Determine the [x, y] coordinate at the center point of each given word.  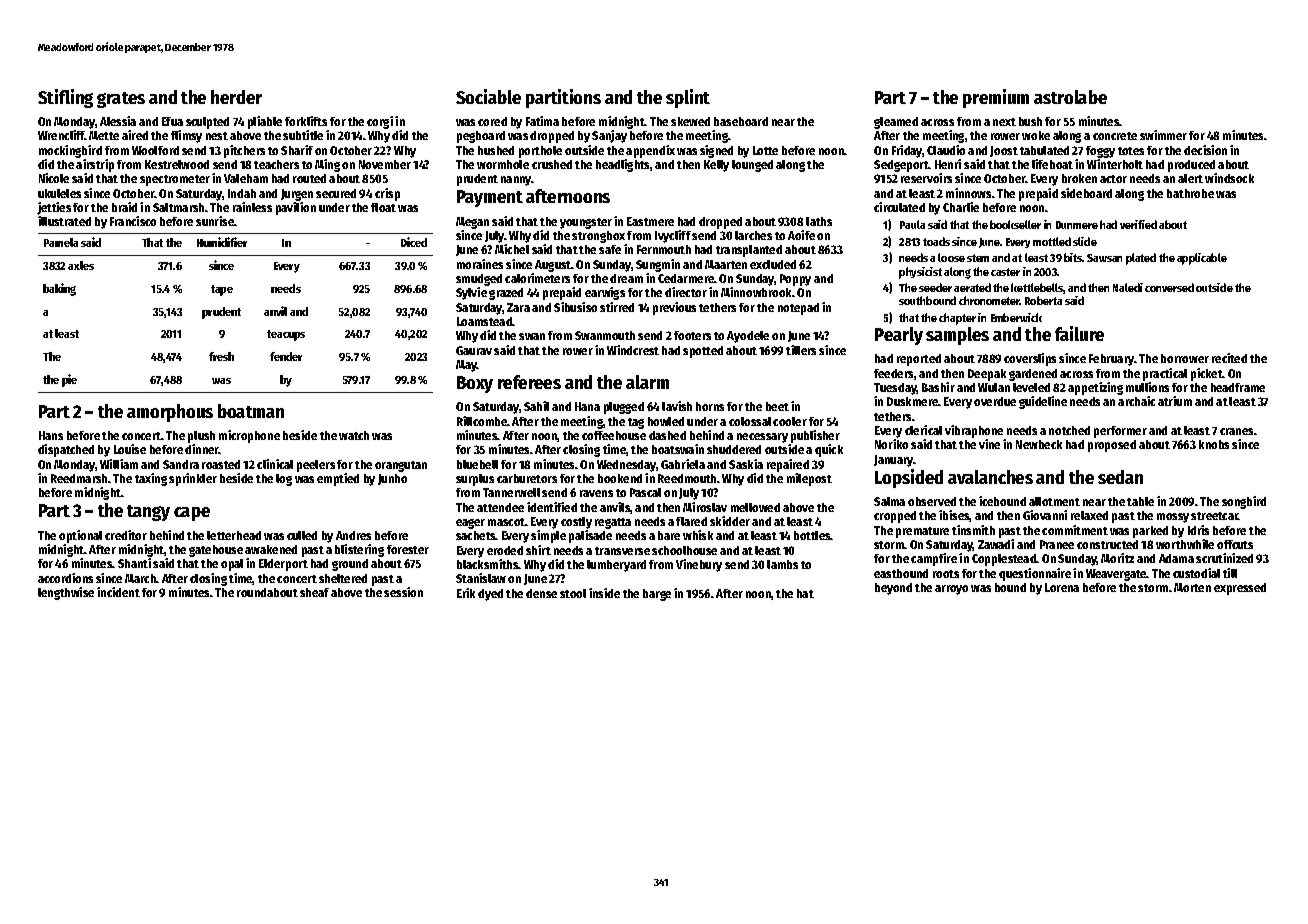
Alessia [118, 121]
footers [692, 335]
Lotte [765, 150]
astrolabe [1070, 97]
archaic [1136, 401]
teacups [286, 335]
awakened [271, 549]
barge [657, 595]
